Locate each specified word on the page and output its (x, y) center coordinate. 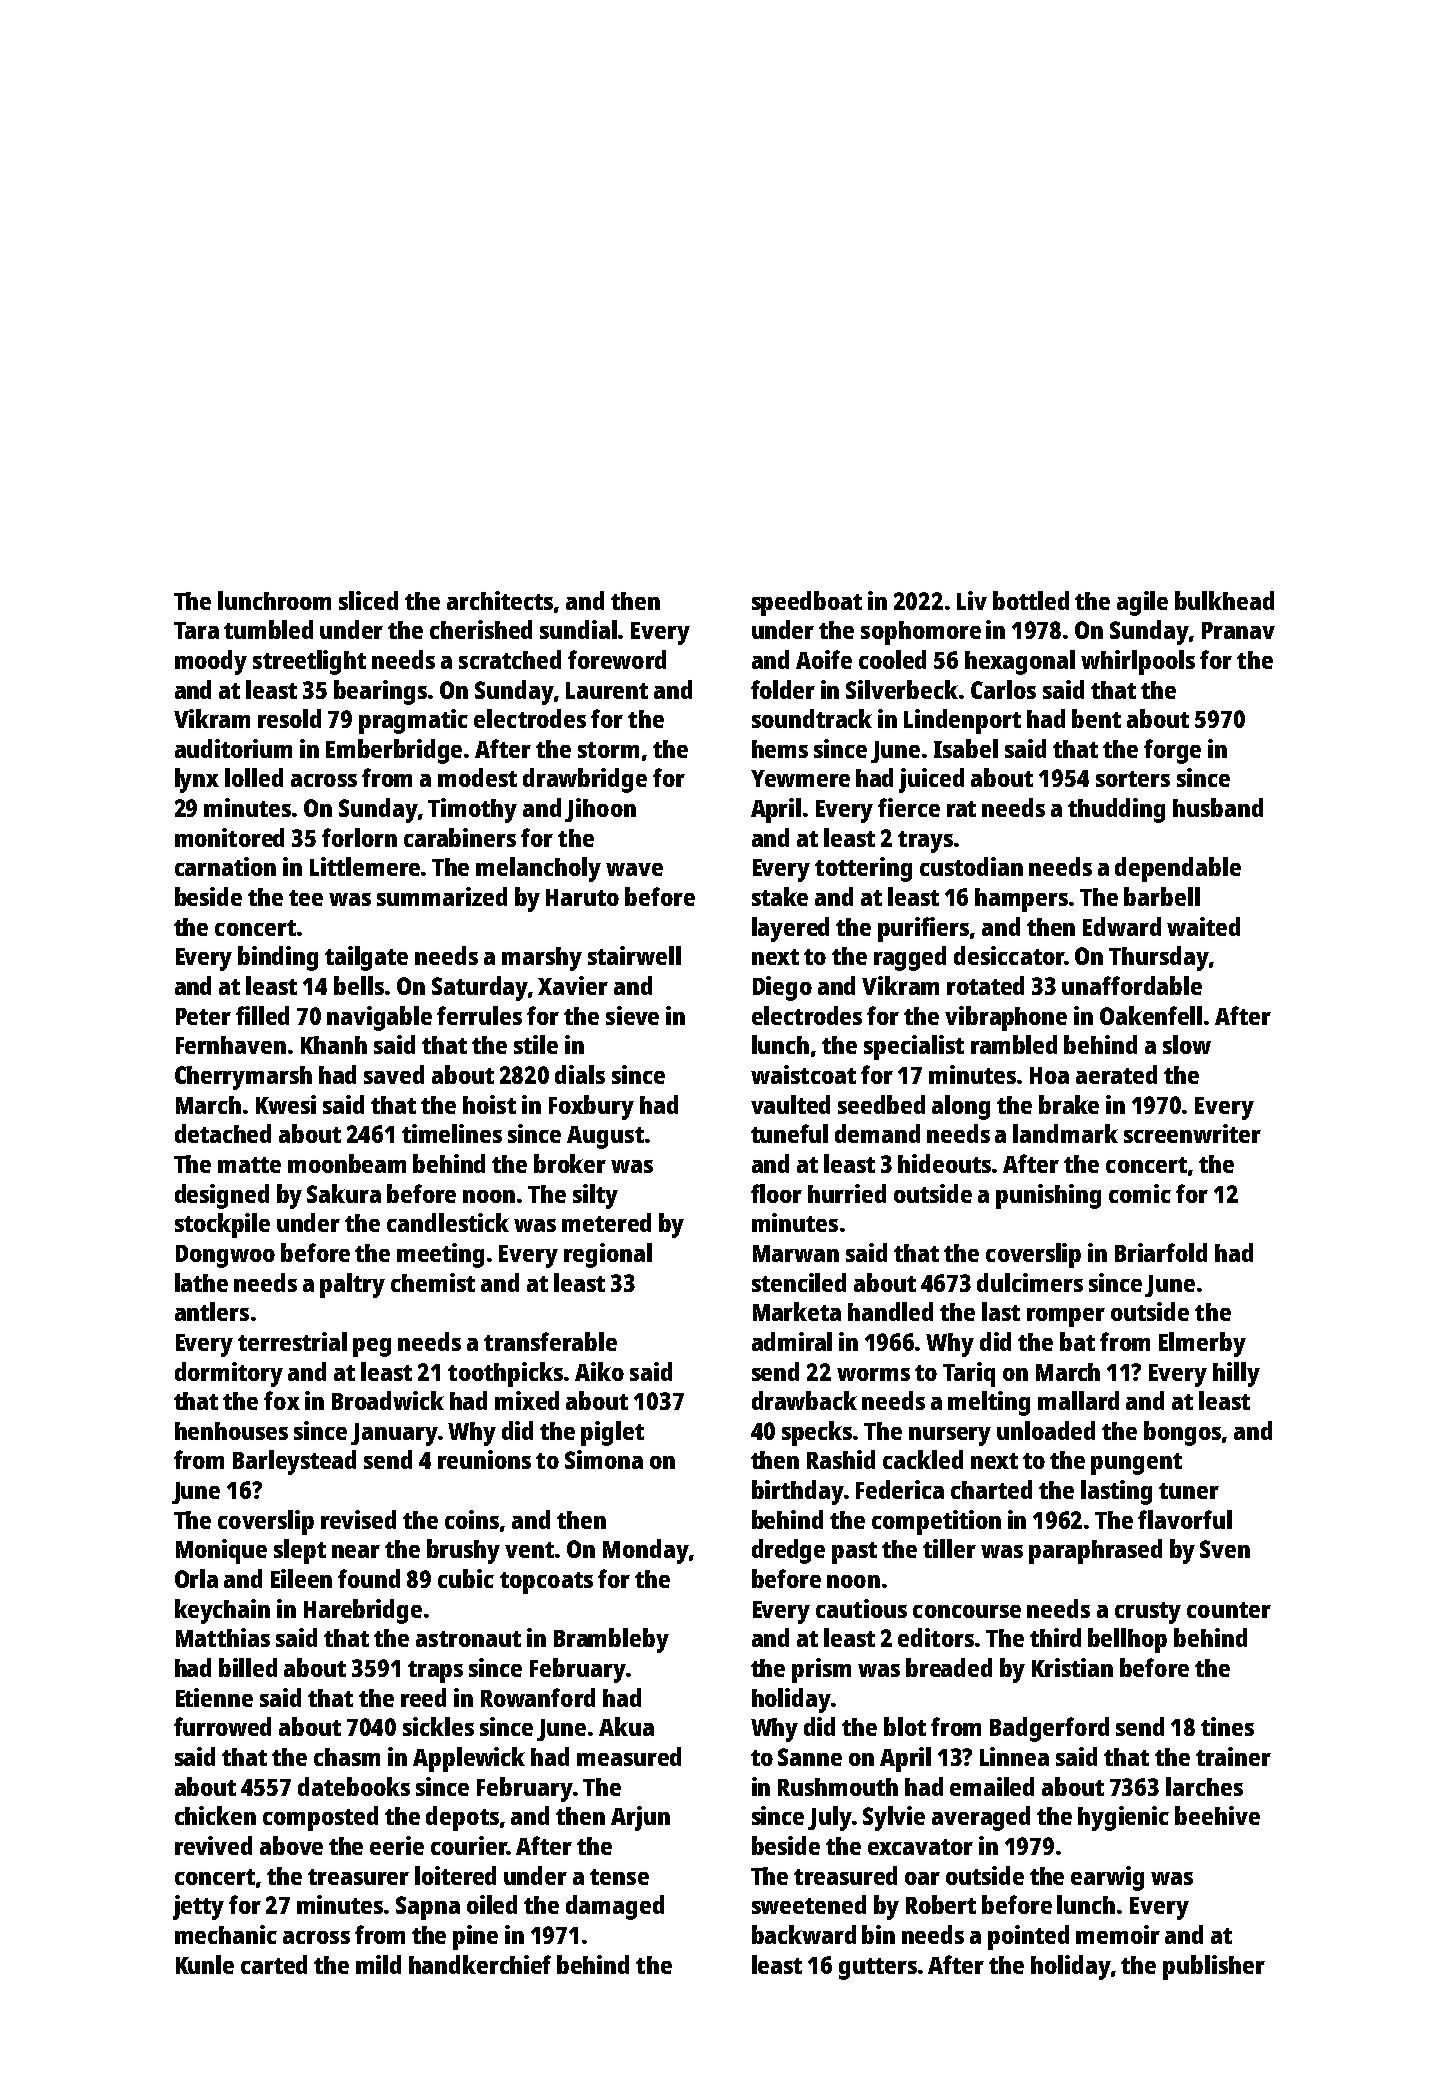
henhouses (231, 1431)
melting (989, 1403)
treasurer (358, 1877)
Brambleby (611, 1640)
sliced (368, 600)
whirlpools (1138, 662)
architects (500, 600)
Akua (626, 1726)
